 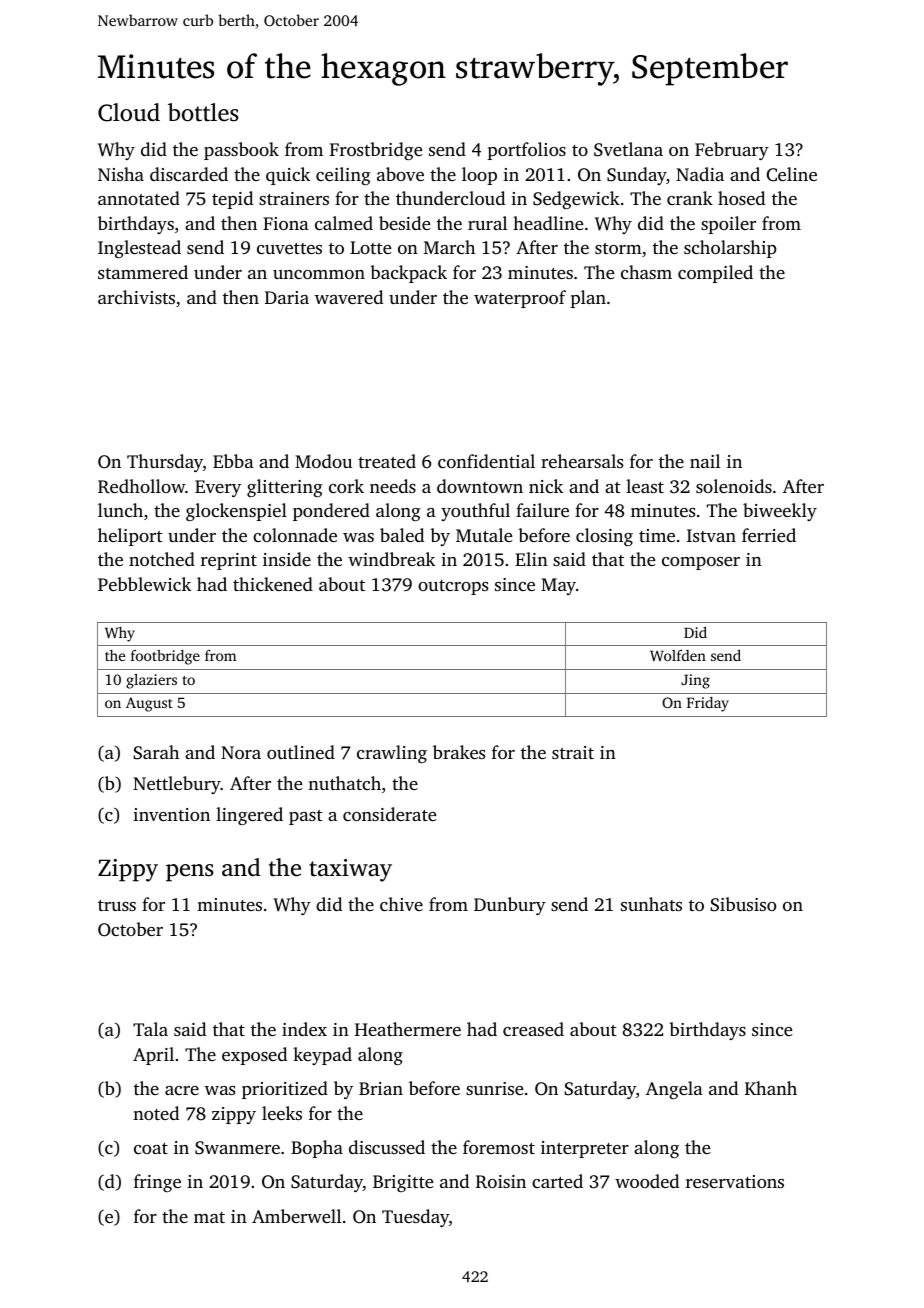 I want to click on nail, so click(x=705, y=461).
